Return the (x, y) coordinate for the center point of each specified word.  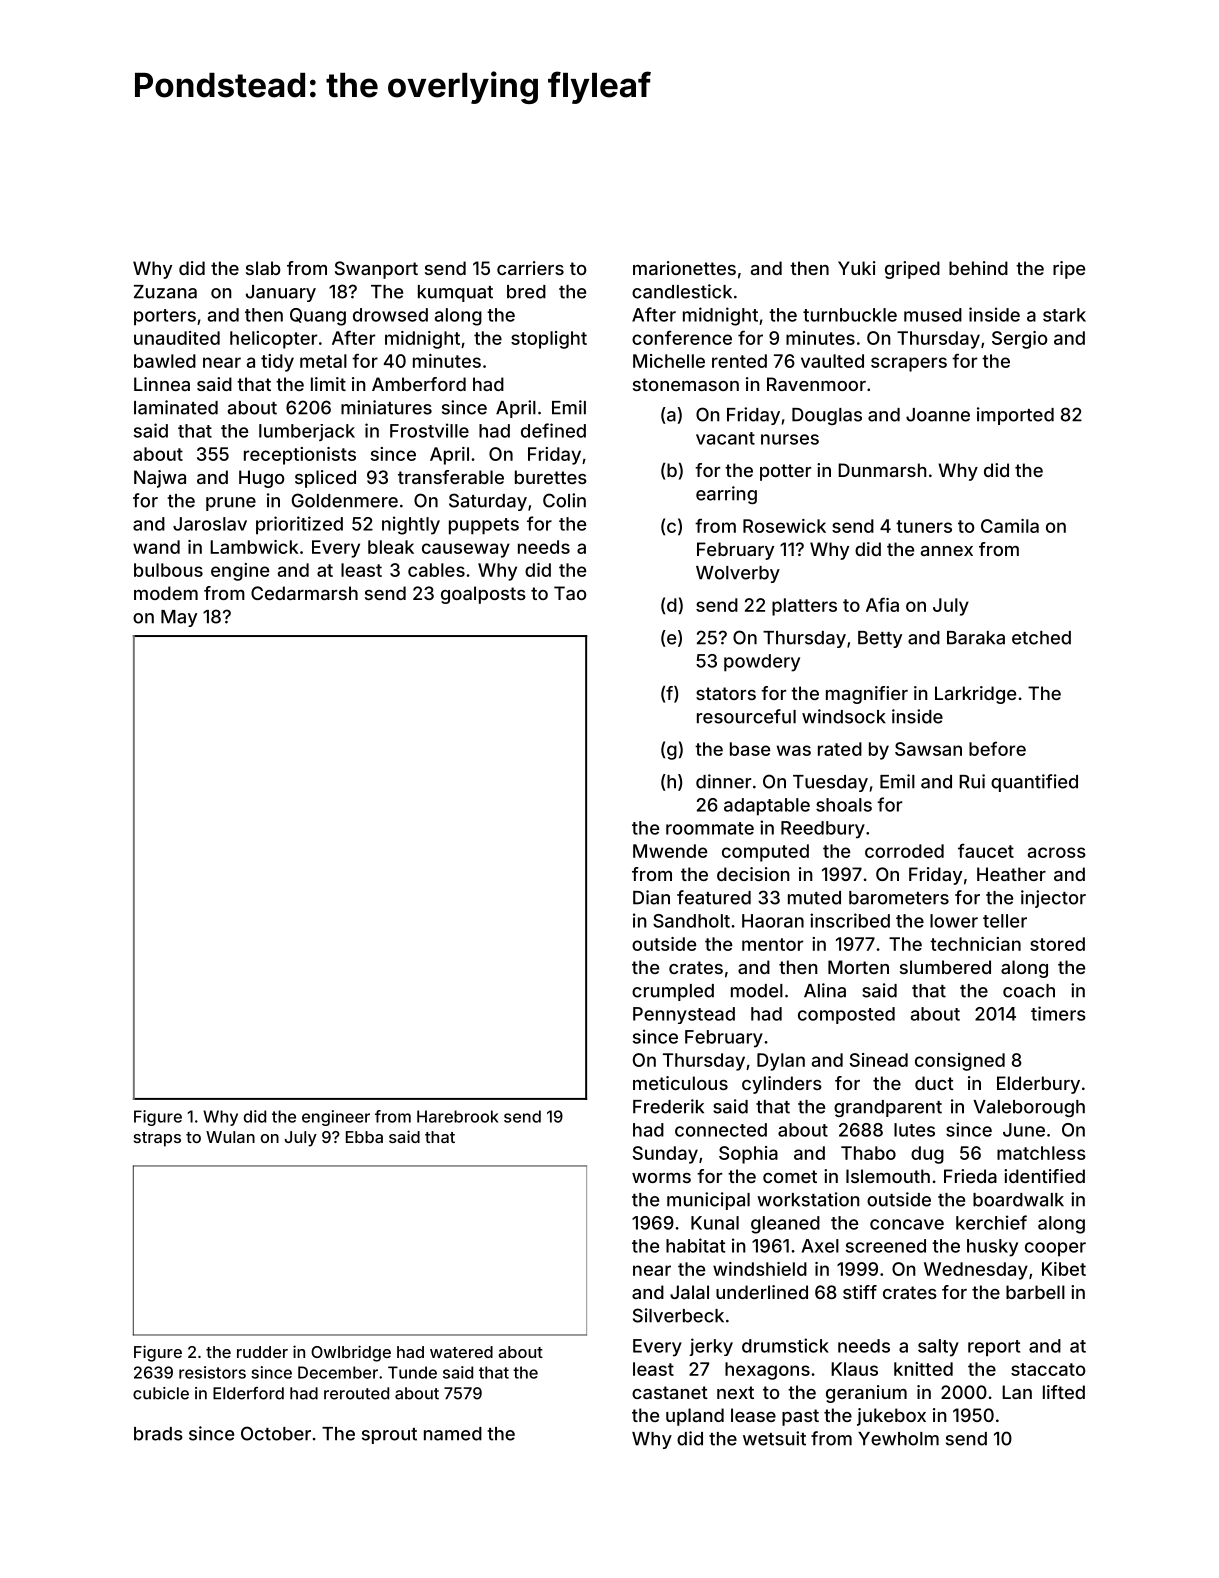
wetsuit (774, 1438)
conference (682, 337)
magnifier (867, 695)
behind (978, 268)
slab (263, 268)
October (276, 1433)
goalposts (483, 595)
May (179, 618)
